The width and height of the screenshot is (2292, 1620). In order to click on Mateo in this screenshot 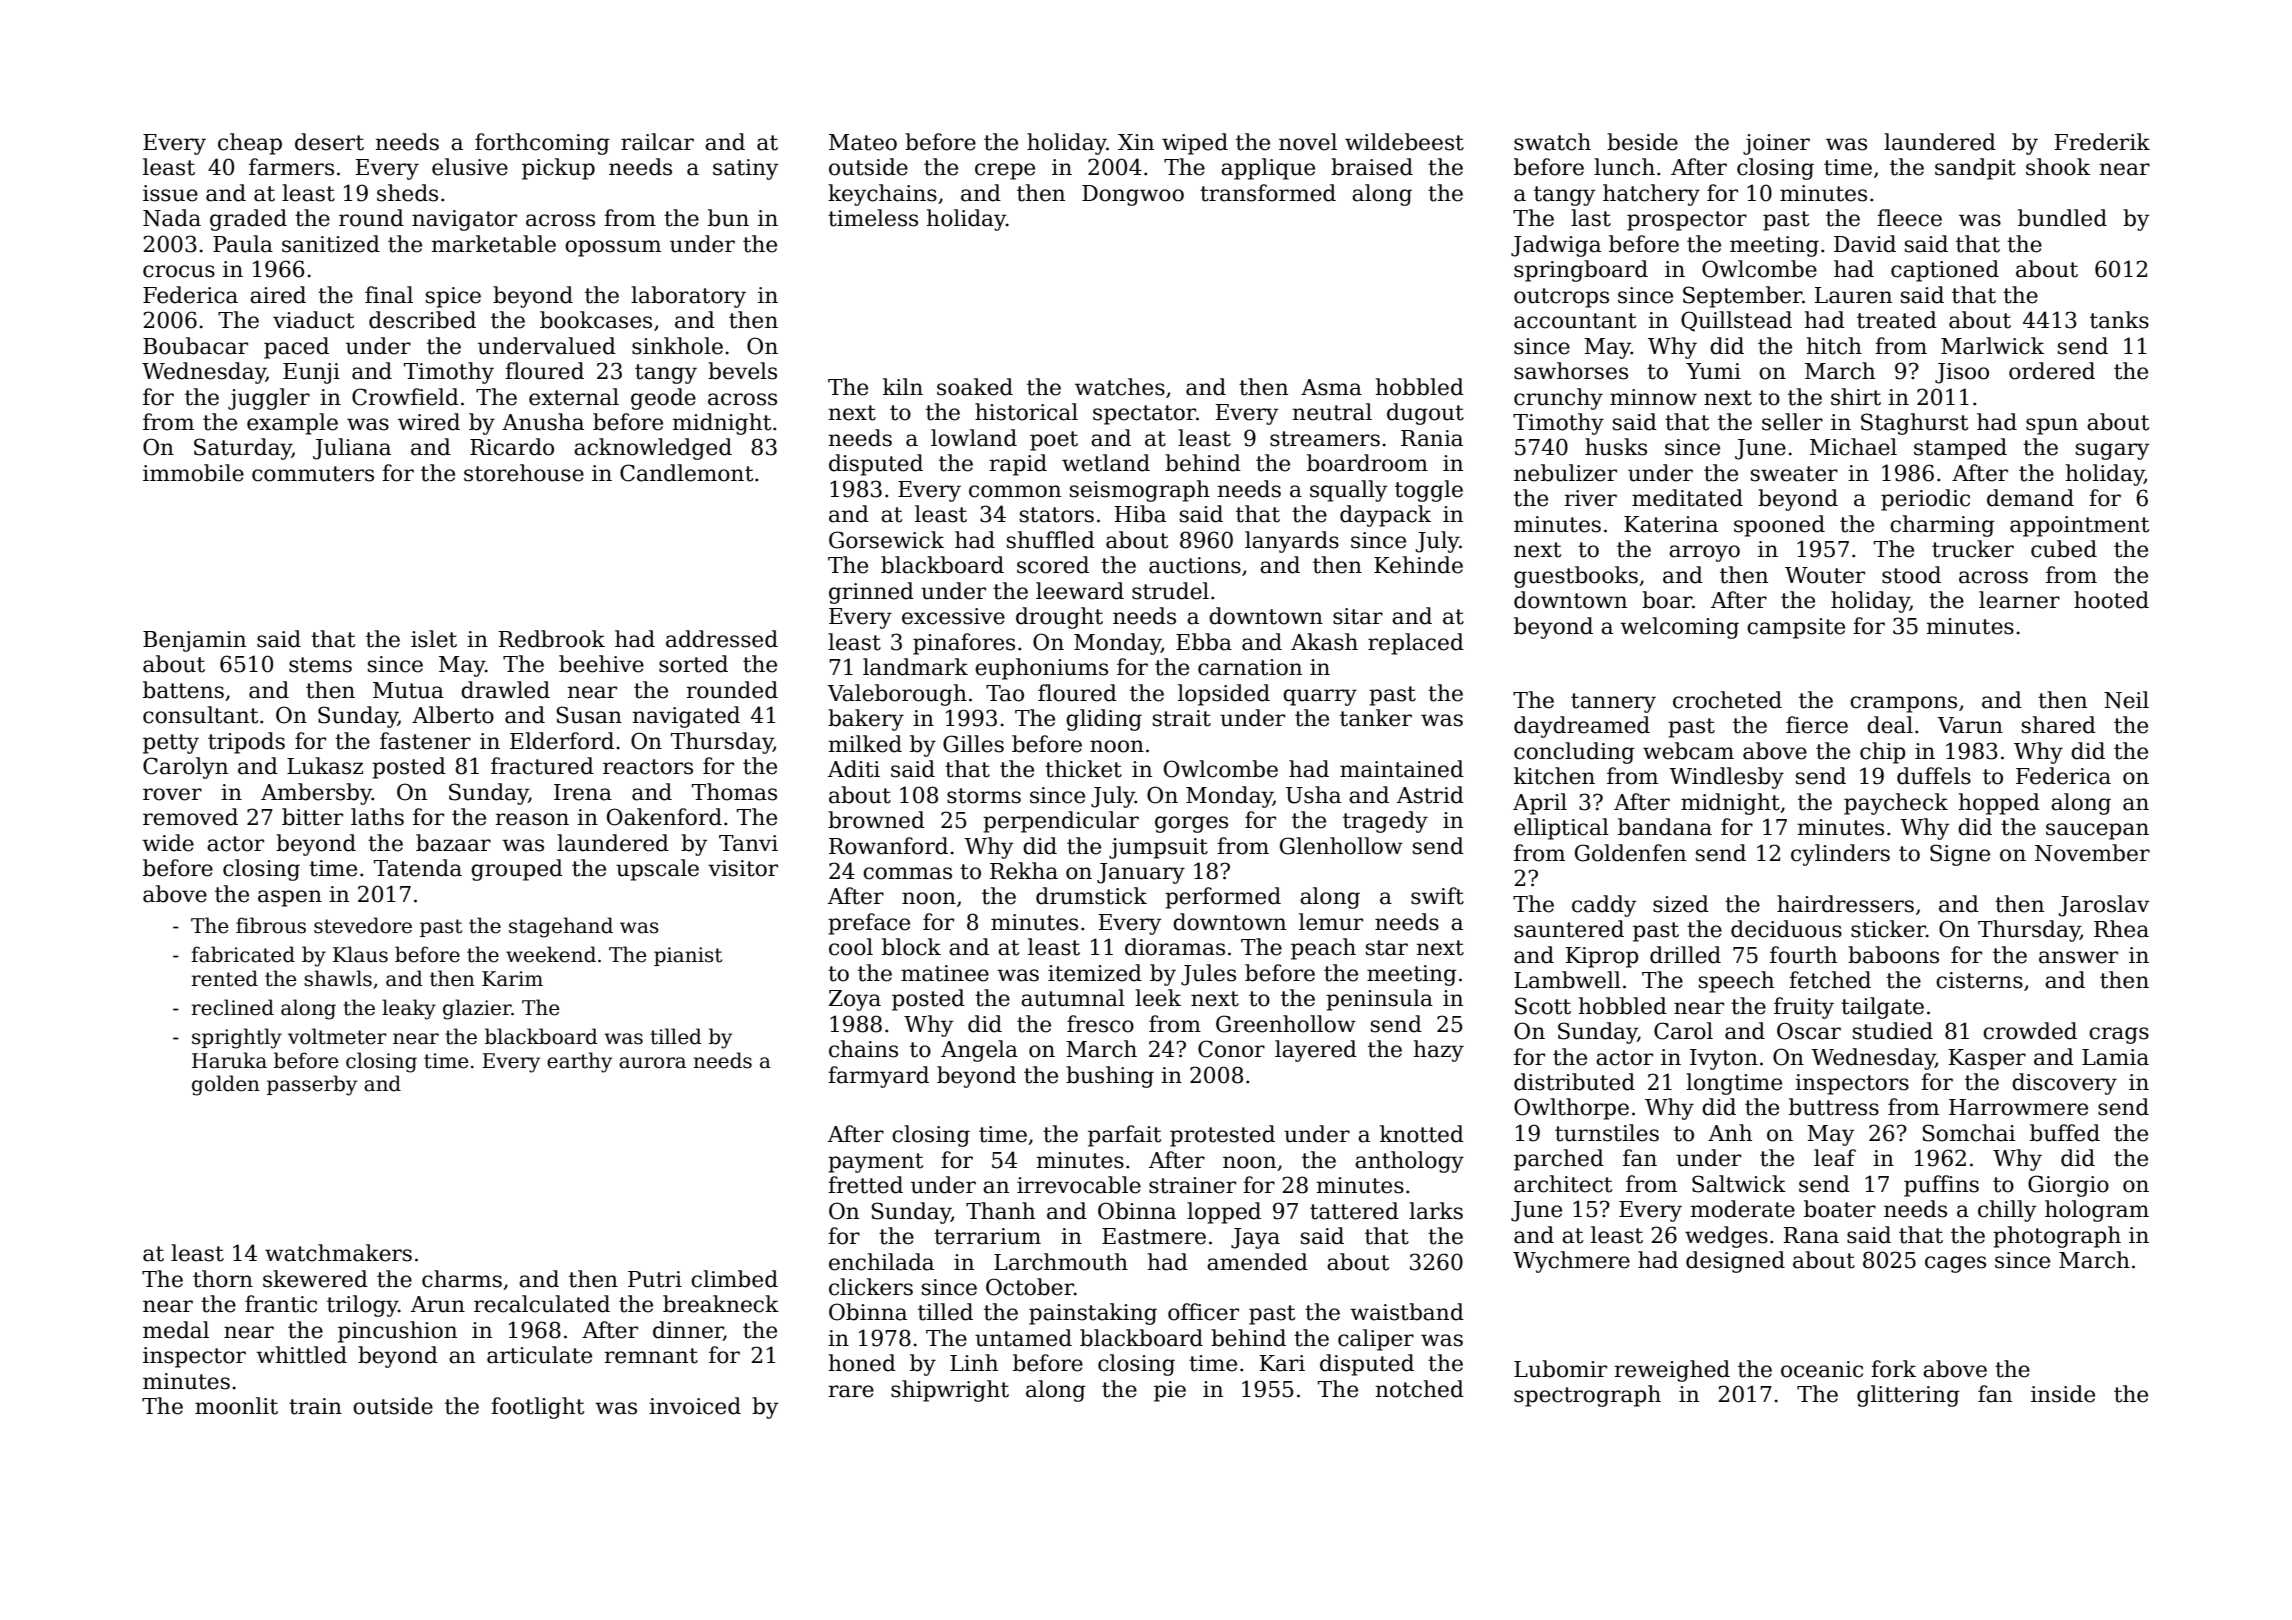, I will do `click(863, 142)`.
